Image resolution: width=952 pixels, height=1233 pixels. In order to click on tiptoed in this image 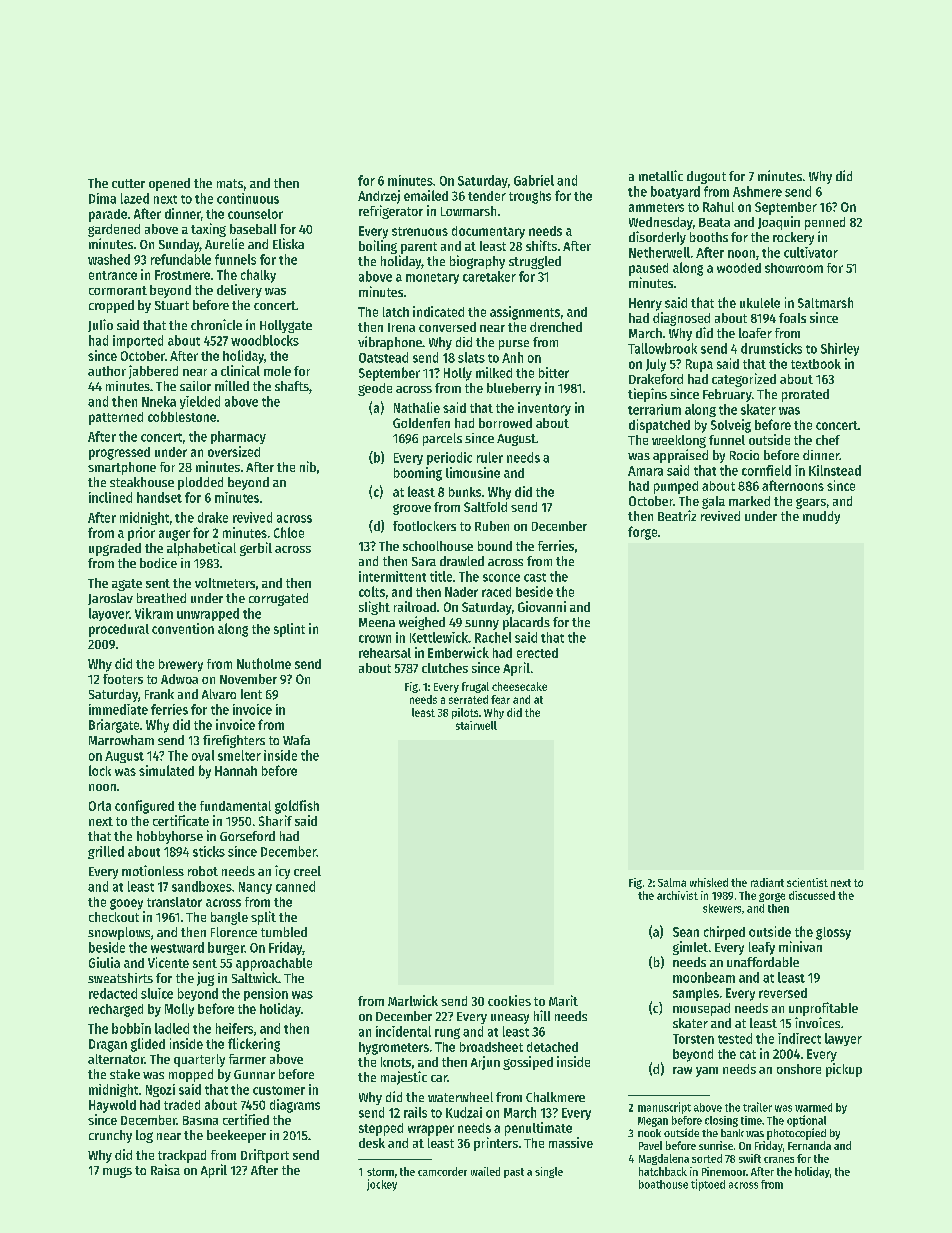, I will do `click(708, 1185)`.
